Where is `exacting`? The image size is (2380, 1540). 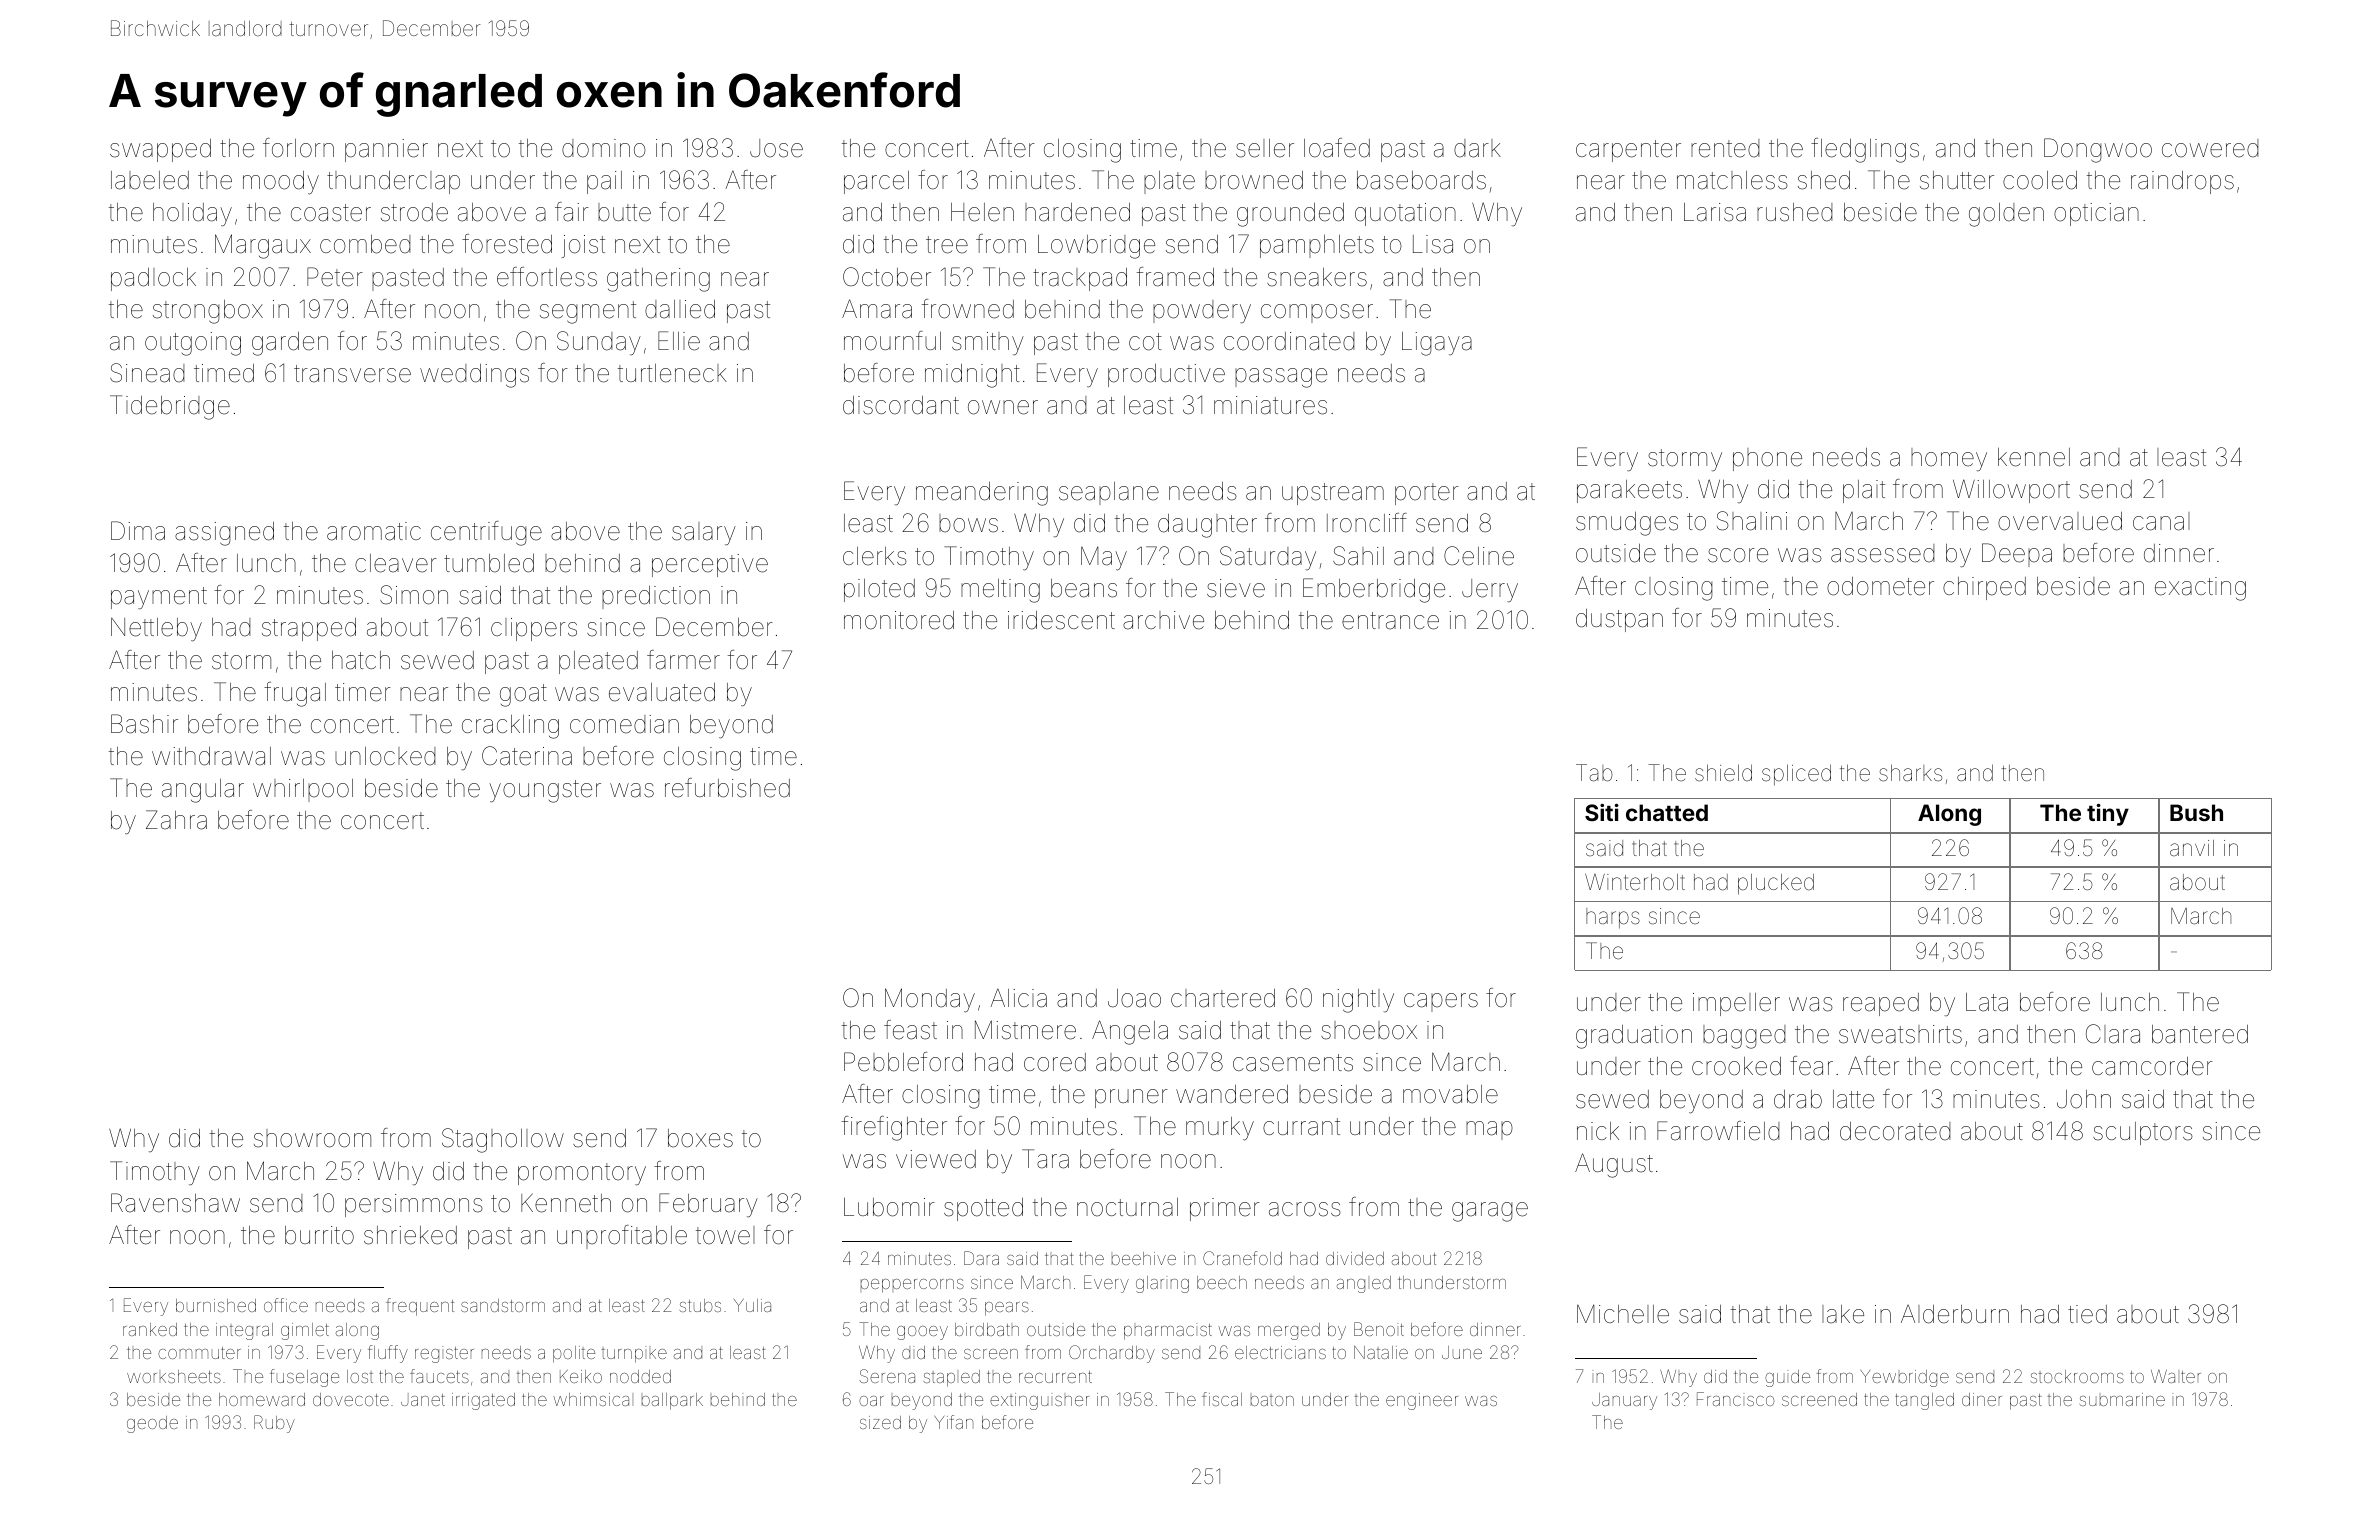 exacting is located at coordinates (2200, 589).
